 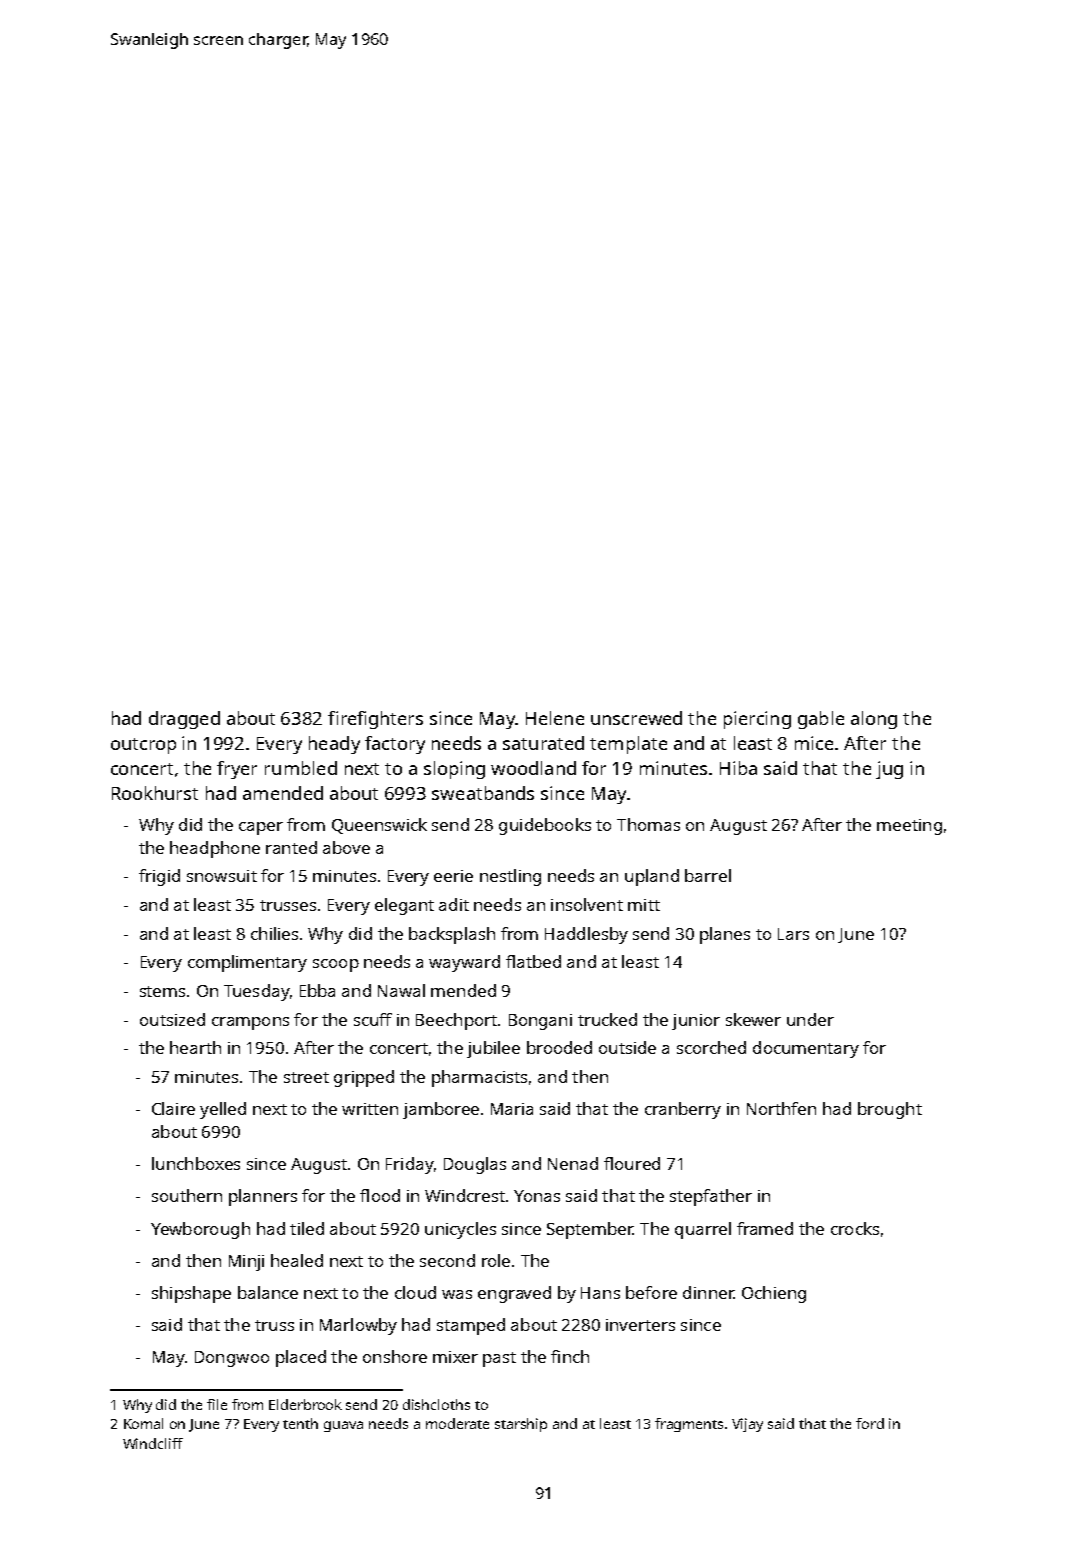 What do you see at coordinates (510, 877) in the image?
I see `nestling` at bounding box center [510, 877].
